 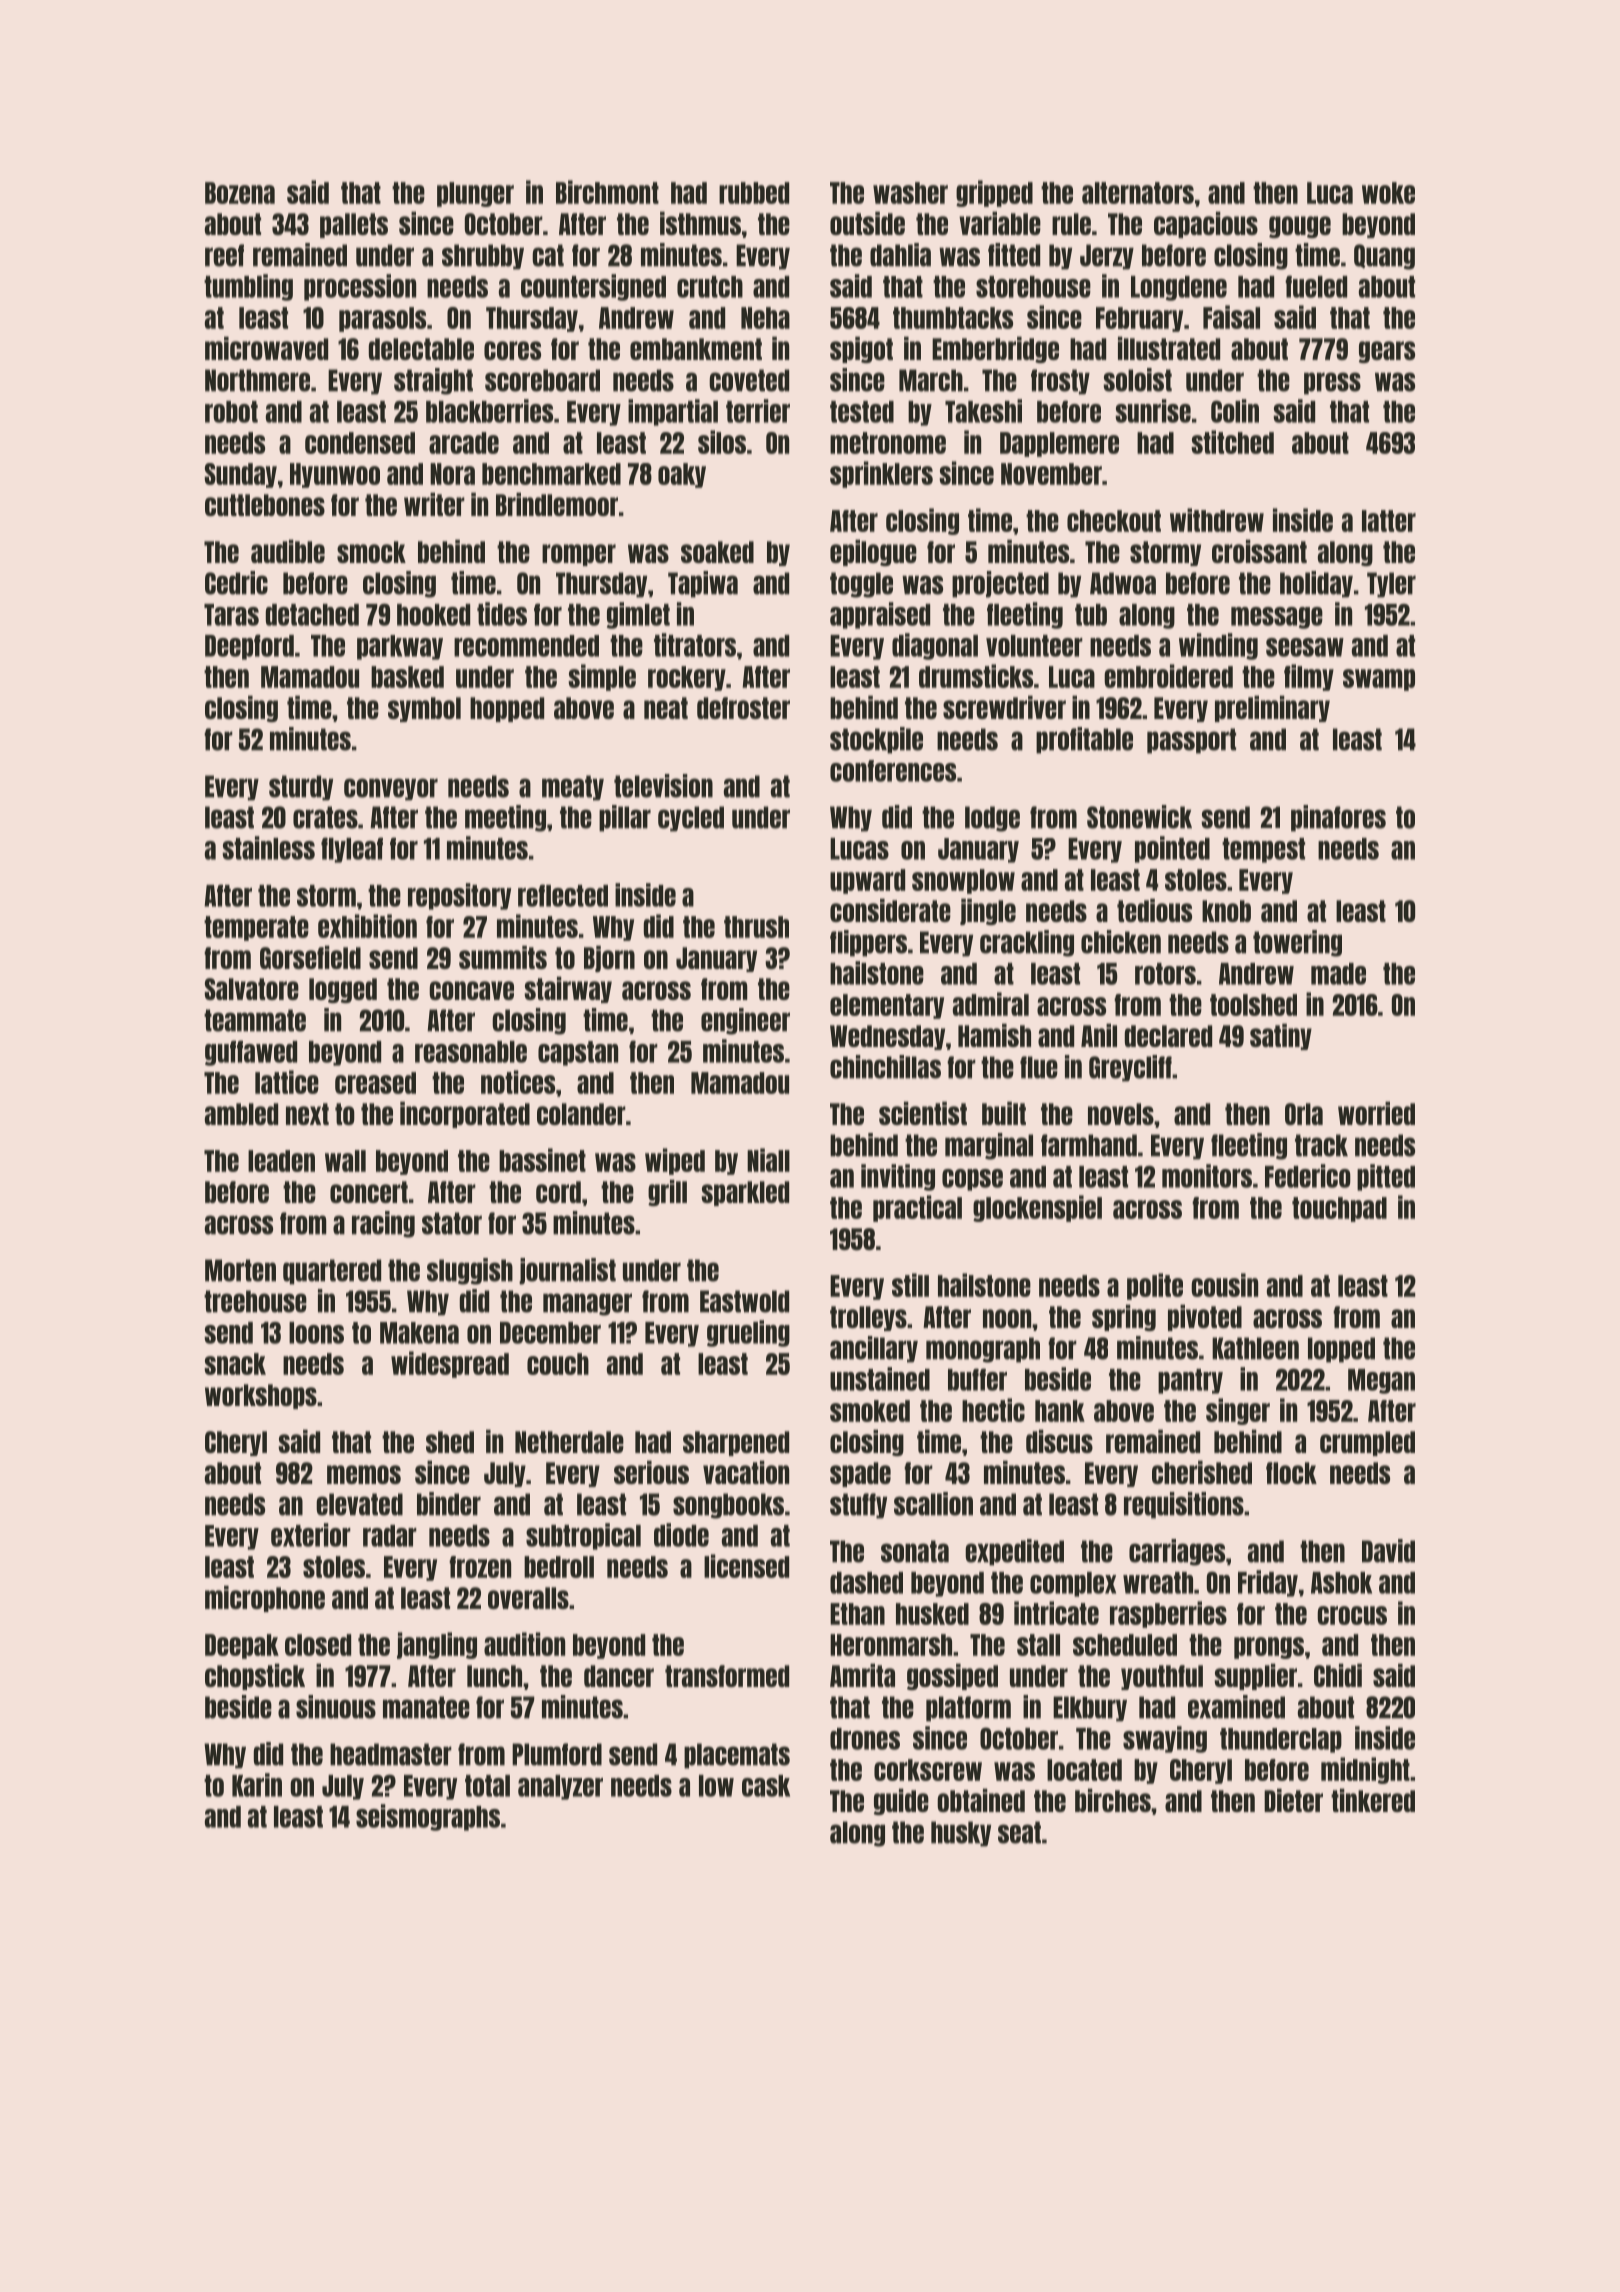 What do you see at coordinates (428, 1817) in the screenshot?
I see `seismographs` at bounding box center [428, 1817].
